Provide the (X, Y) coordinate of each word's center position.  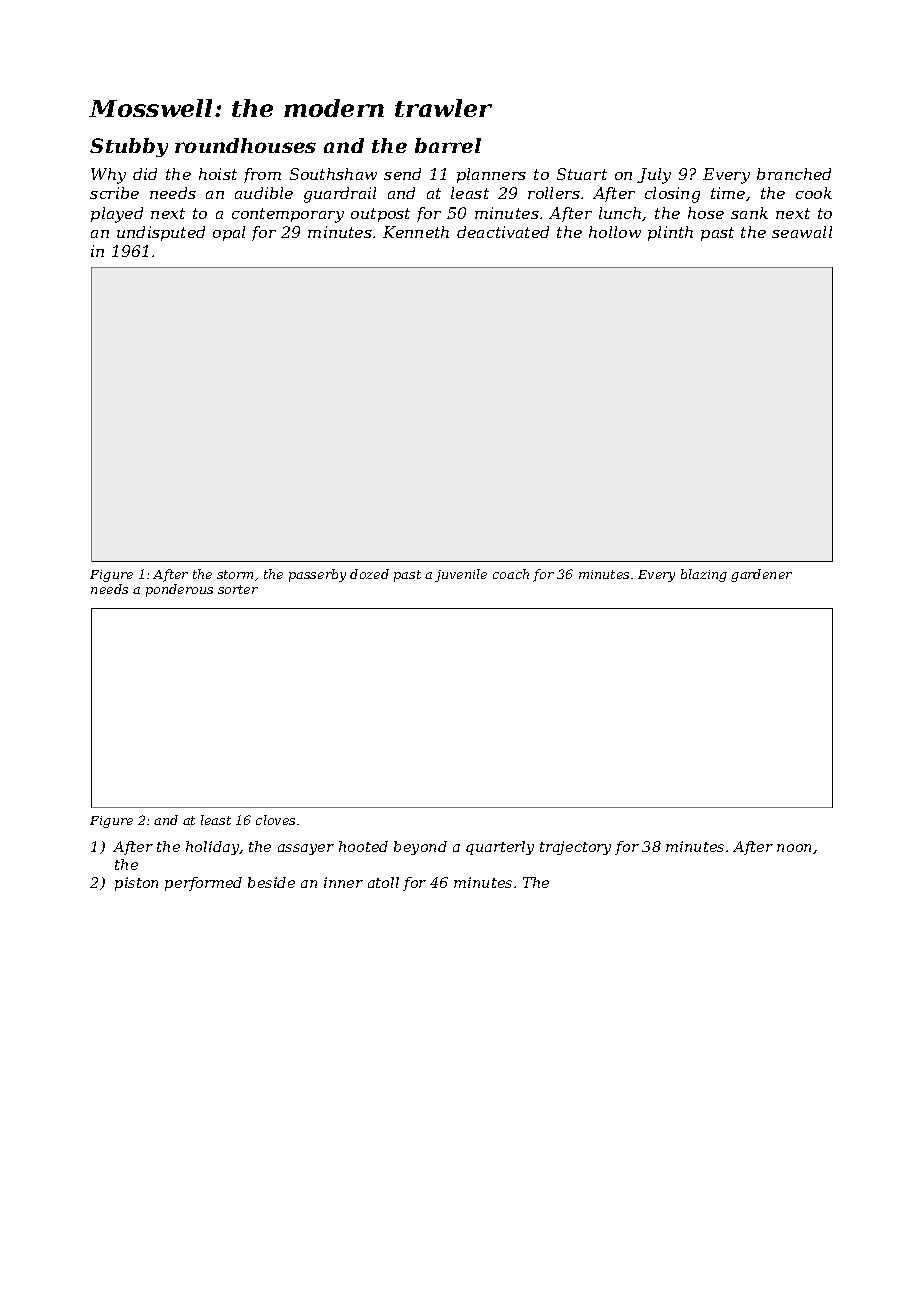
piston (136, 884)
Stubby (129, 147)
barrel (448, 145)
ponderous (179, 590)
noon (794, 848)
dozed (369, 574)
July (654, 176)
